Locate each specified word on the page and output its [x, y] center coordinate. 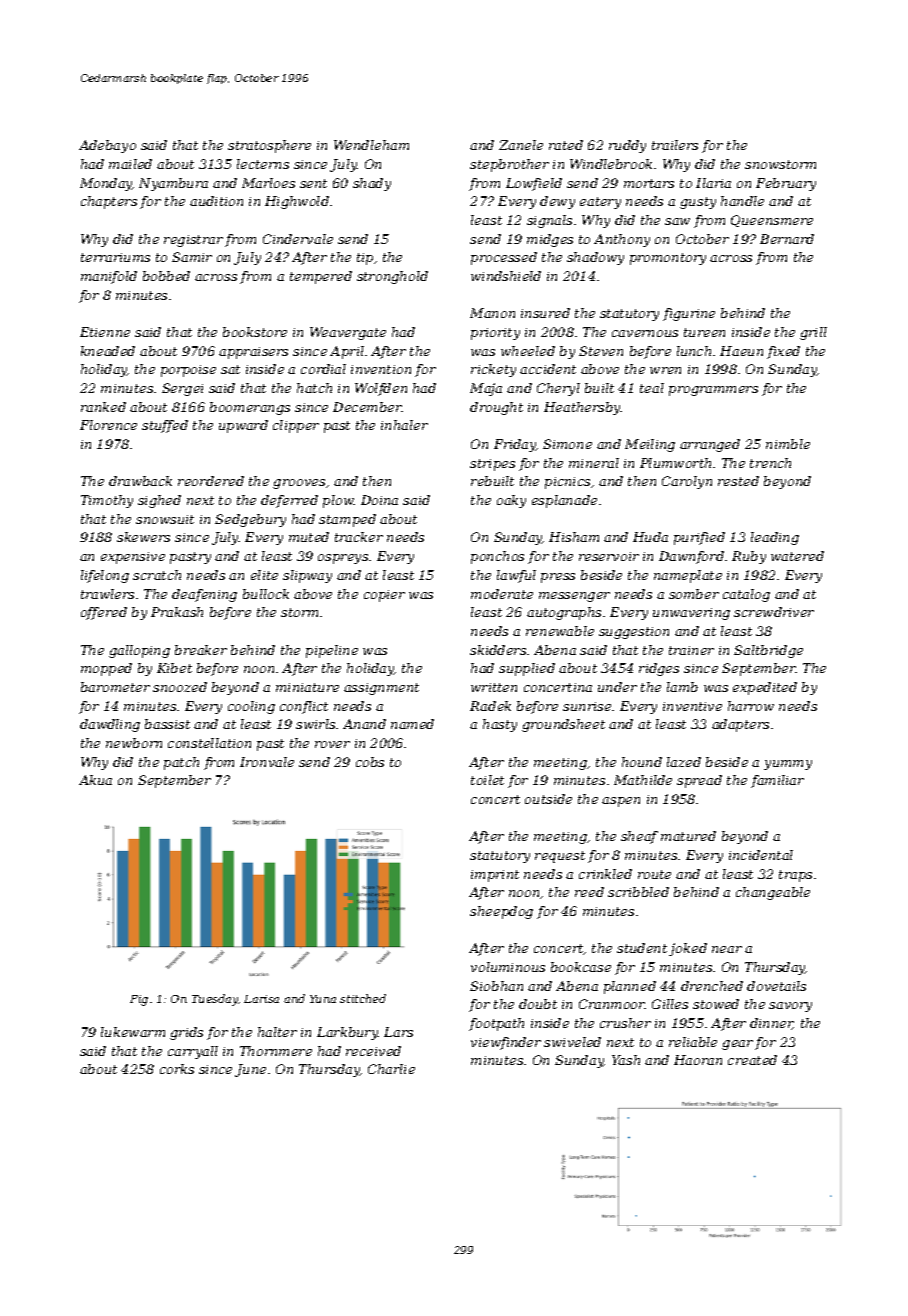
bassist [167, 724]
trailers [675, 145]
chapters [109, 202]
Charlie [391, 1069]
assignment [381, 689]
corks [177, 1069]
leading [775, 538]
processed [504, 258]
